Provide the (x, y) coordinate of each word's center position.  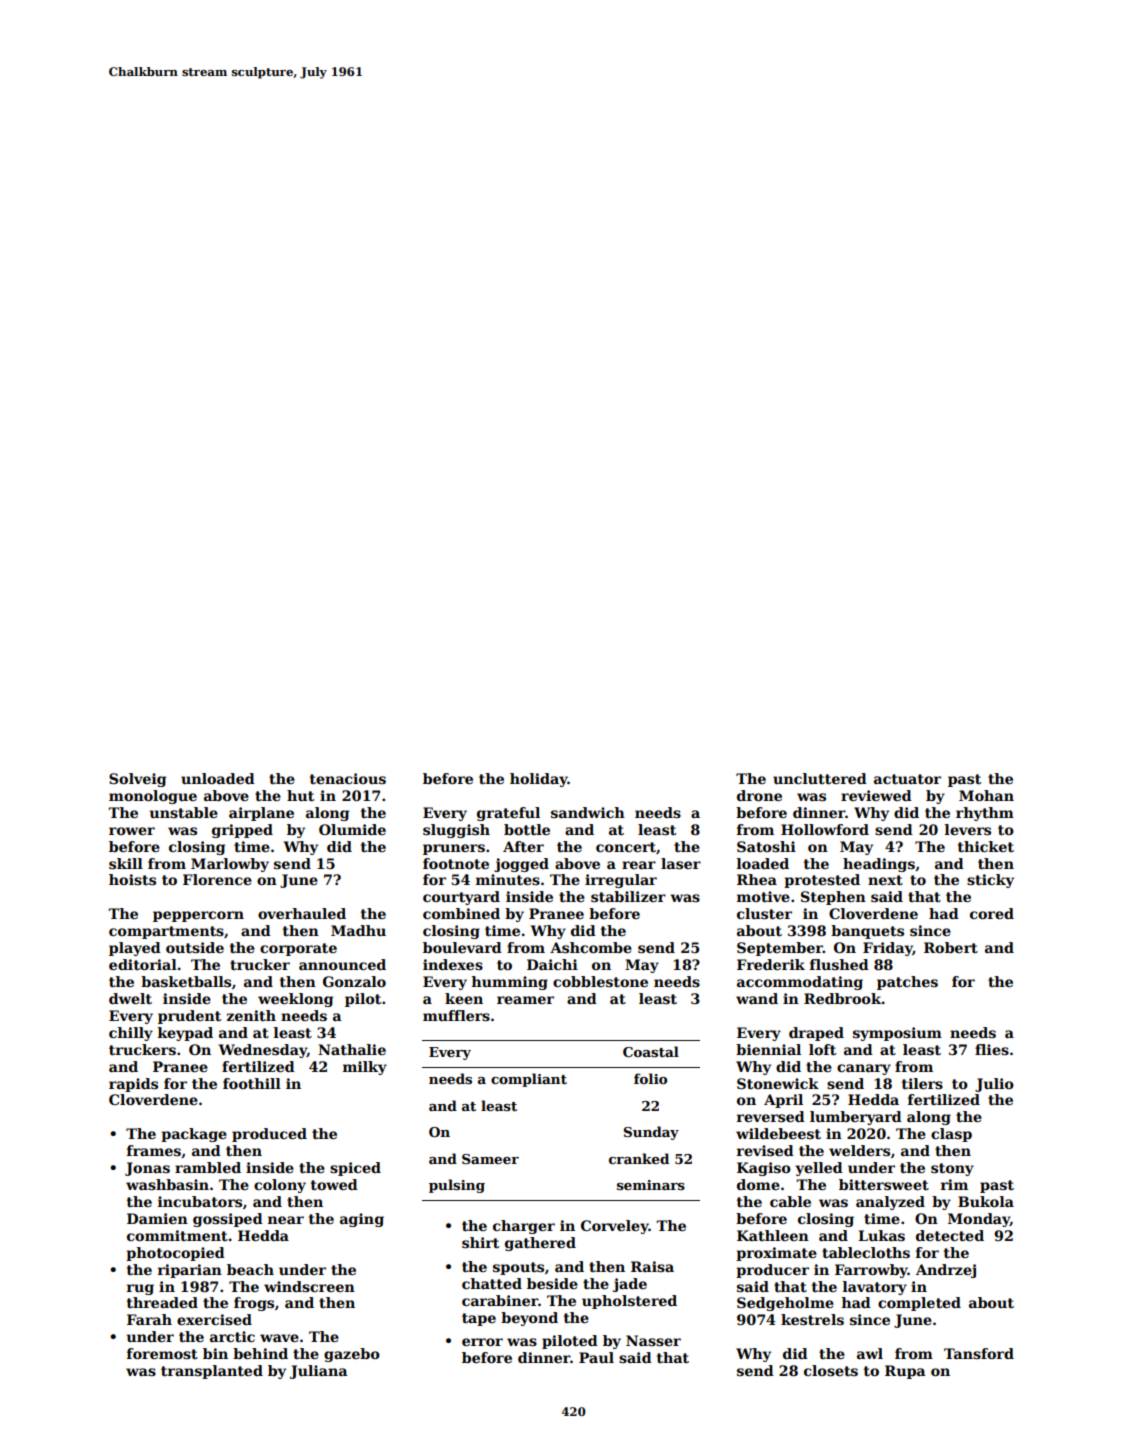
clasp (951, 1135)
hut (300, 795)
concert (626, 847)
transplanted (212, 1372)
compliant (529, 1080)
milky (365, 1068)
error (482, 1342)
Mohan (986, 795)
